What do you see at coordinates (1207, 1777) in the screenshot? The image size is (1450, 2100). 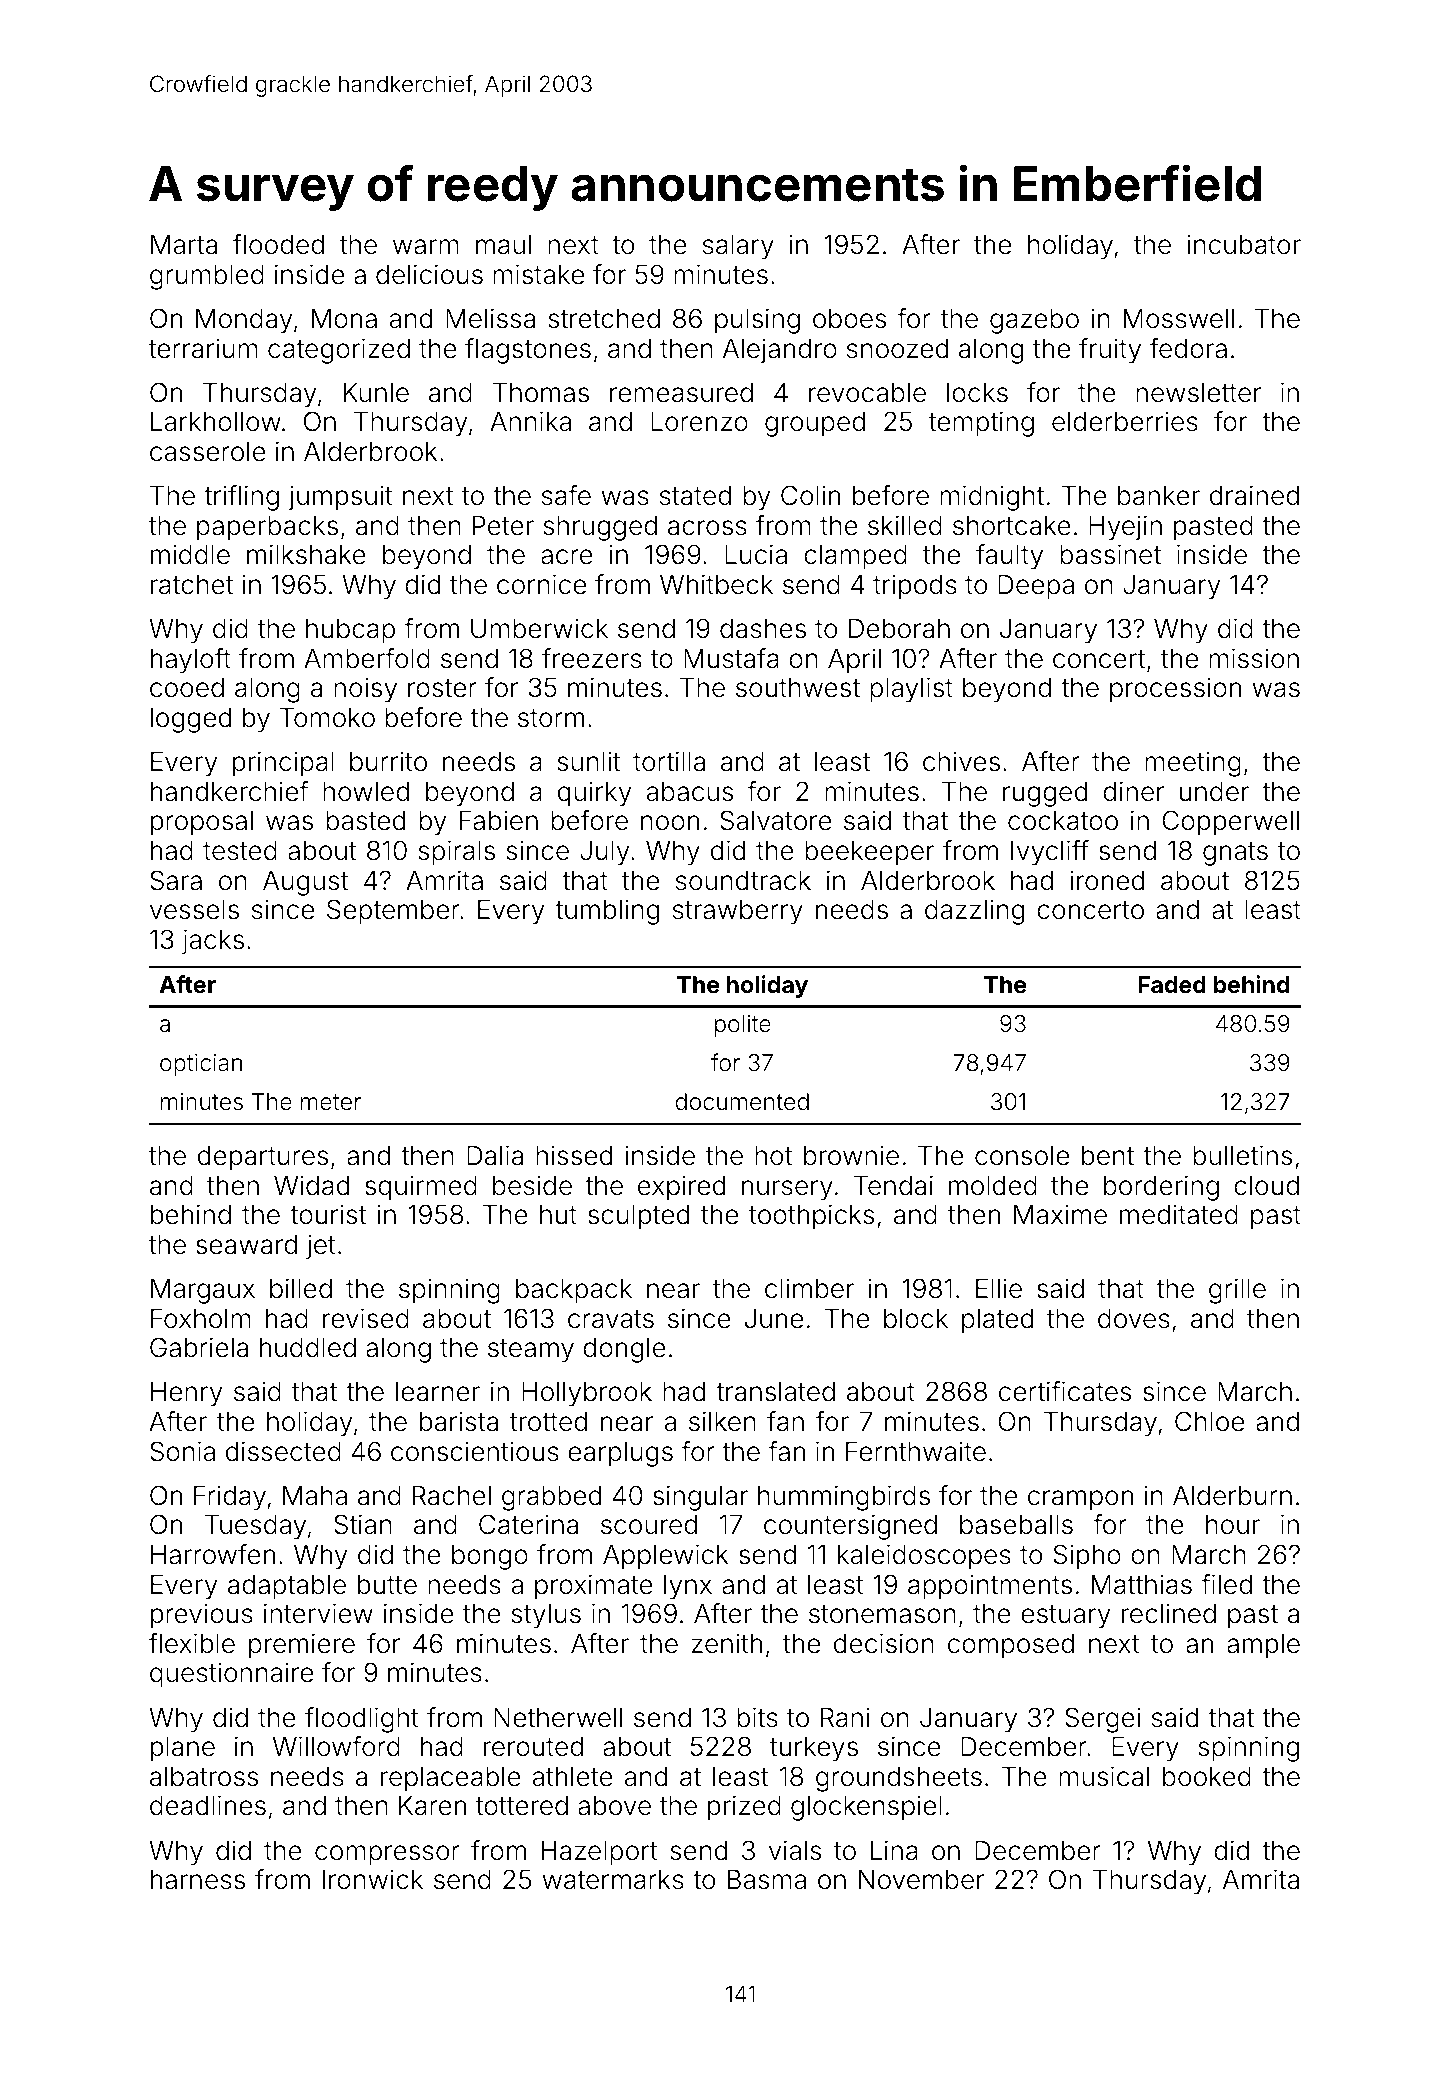 I see `booked` at bounding box center [1207, 1777].
